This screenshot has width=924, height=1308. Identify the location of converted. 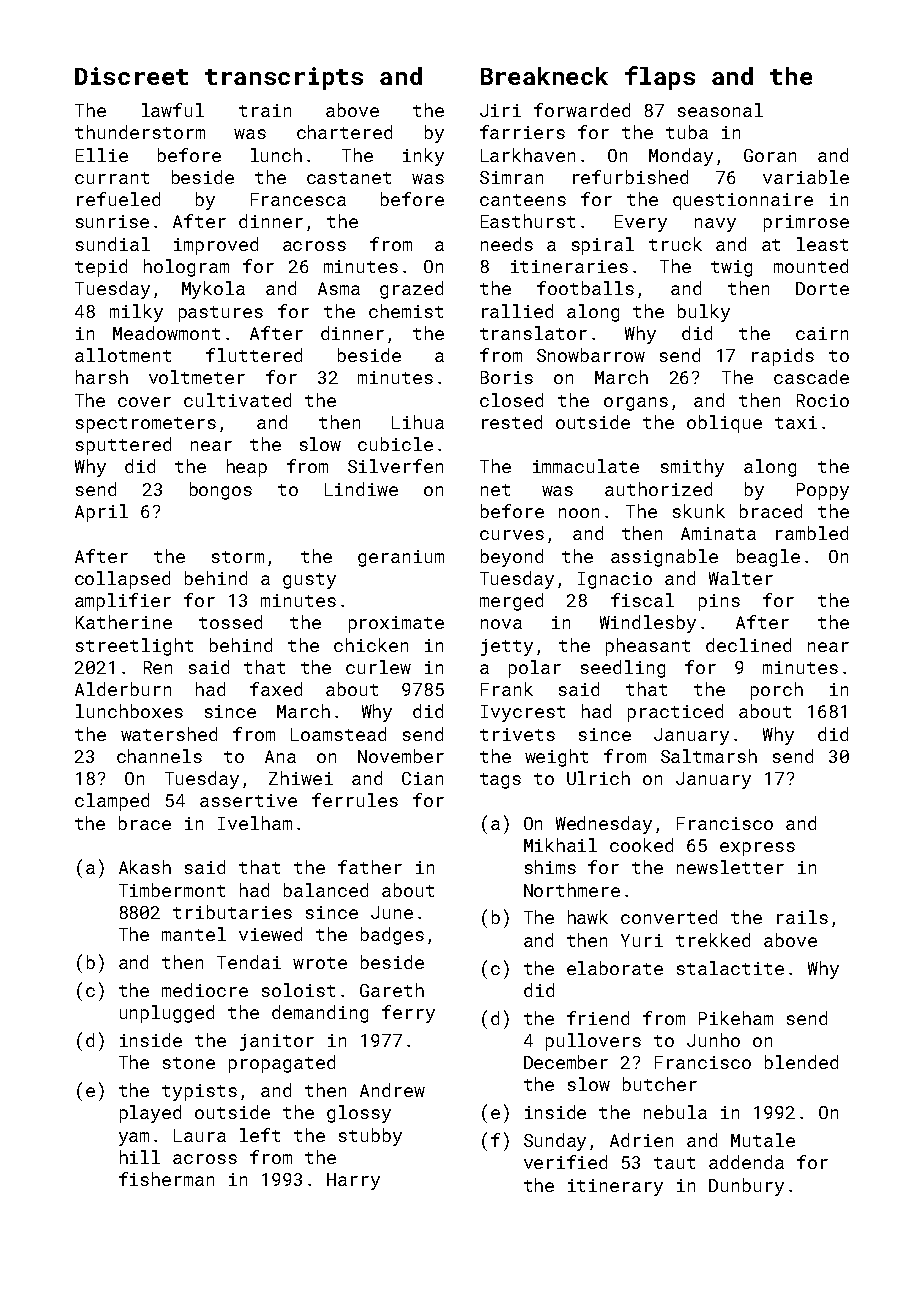
(669, 917).
